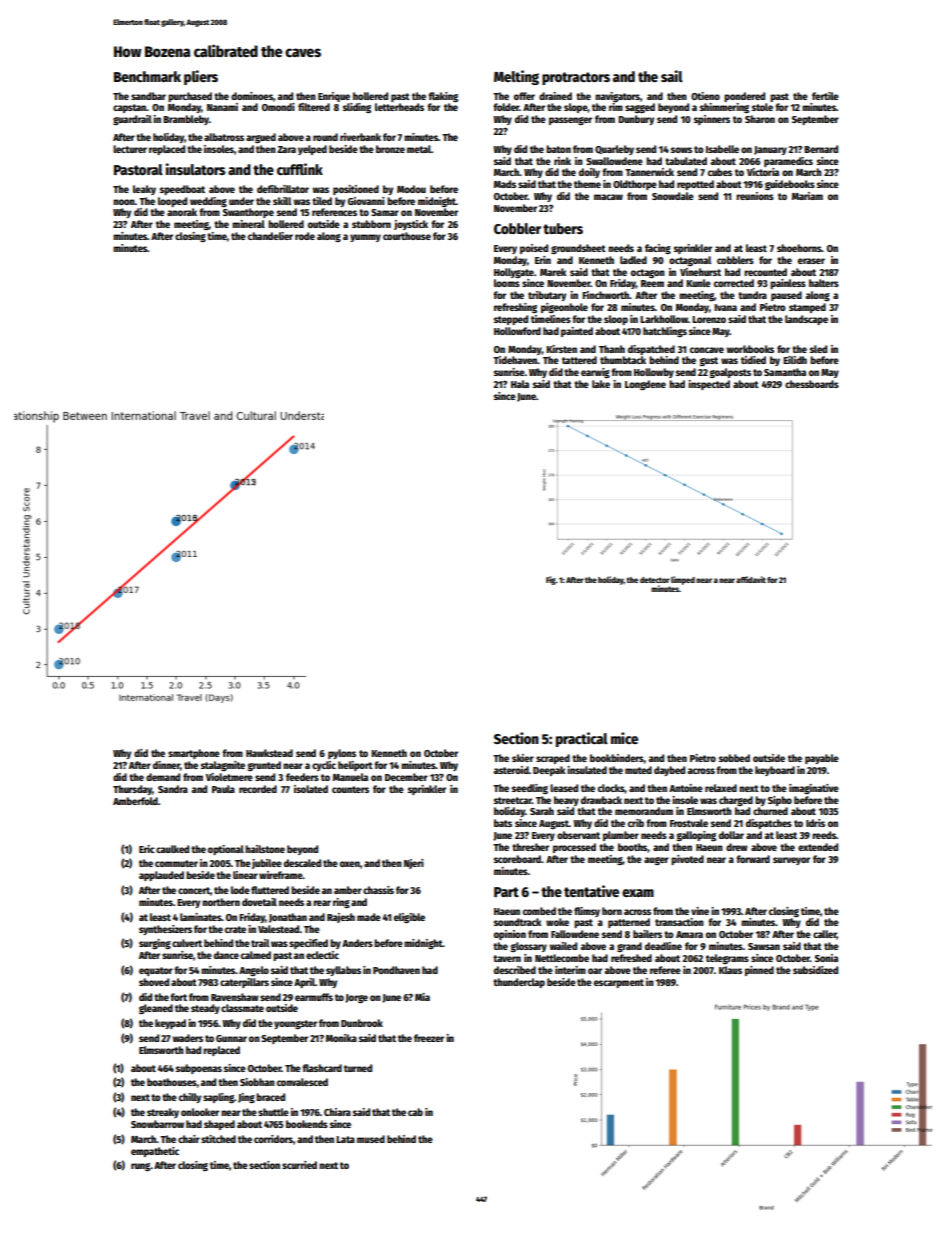  Describe the element at coordinates (576, 78) in the page. I see `protractors` at that location.
